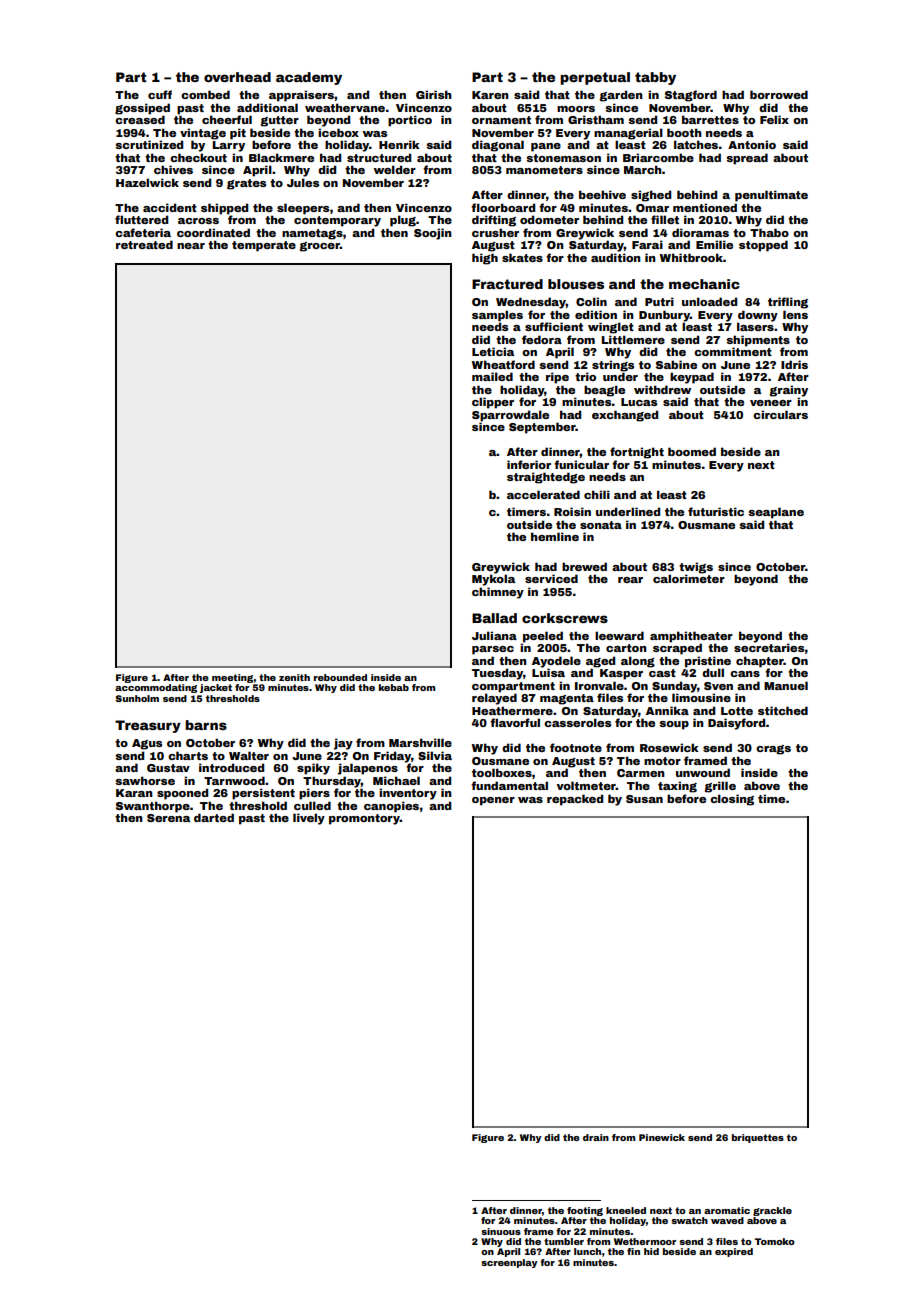 The width and height of the image is (924, 1308). What do you see at coordinates (294, 677) in the image?
I see `zenith` at bounding box center [294, 677].
